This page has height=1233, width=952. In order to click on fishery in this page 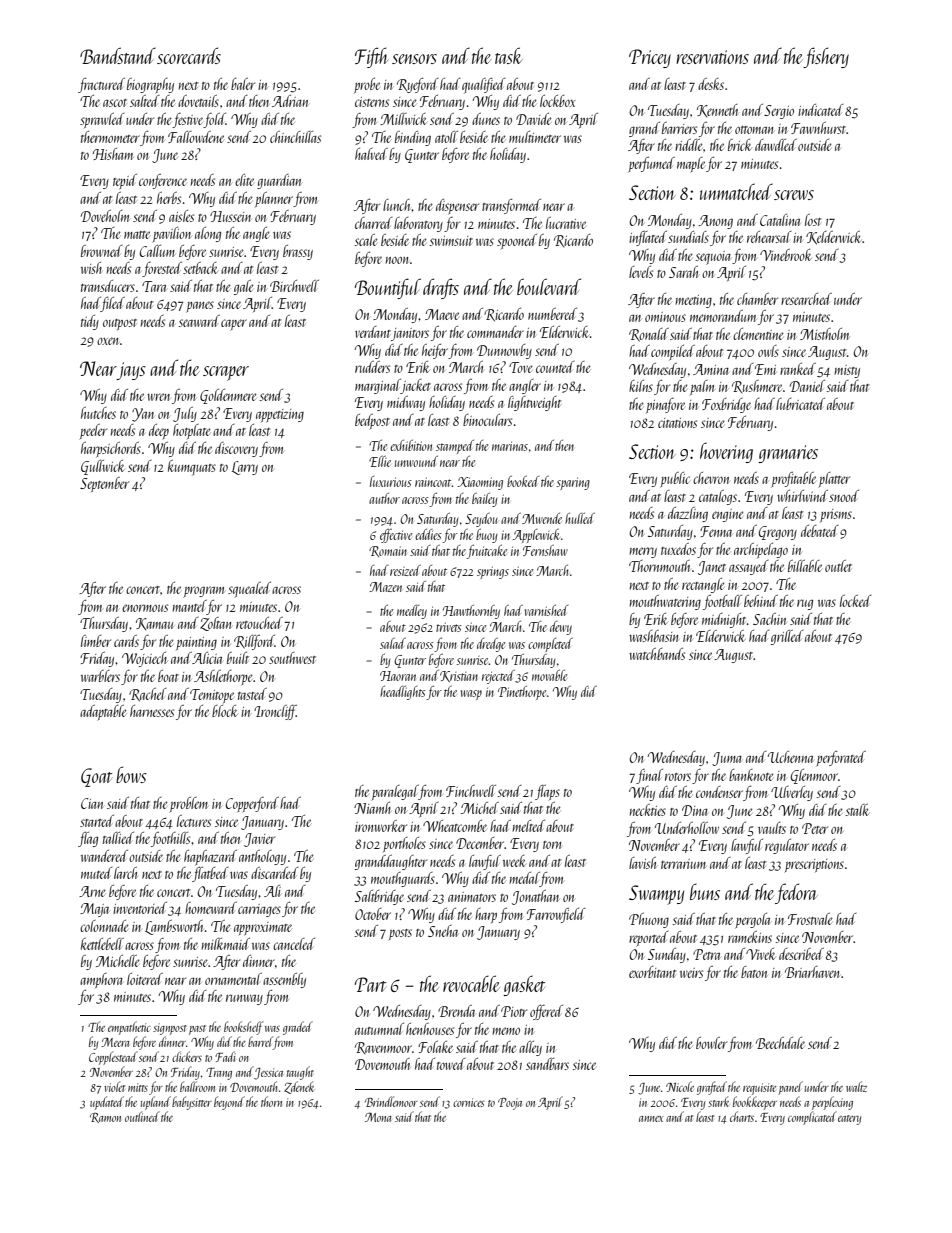, I will do `click(826, 57)`.
